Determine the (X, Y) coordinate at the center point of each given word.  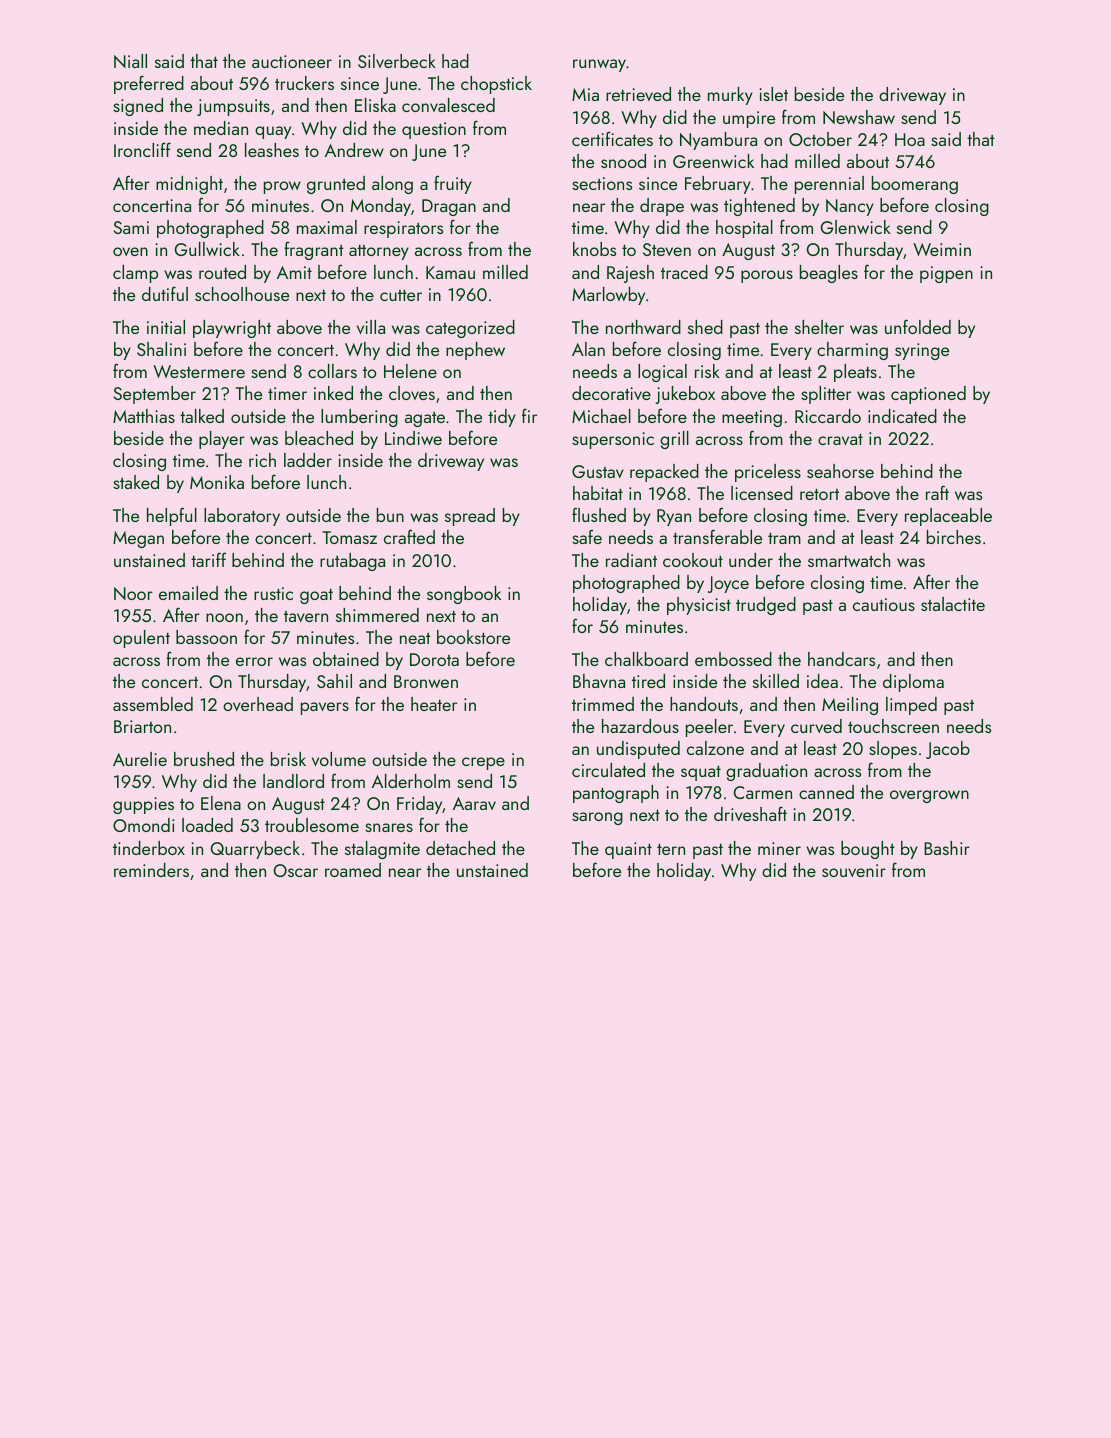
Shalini (161, 349)
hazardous (640, 726)
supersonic (613, 440)
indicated (902, 416)
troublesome (312, 825)
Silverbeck (397, 61)
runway (599, 65)
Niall (130, 61)
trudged (766, 606)
